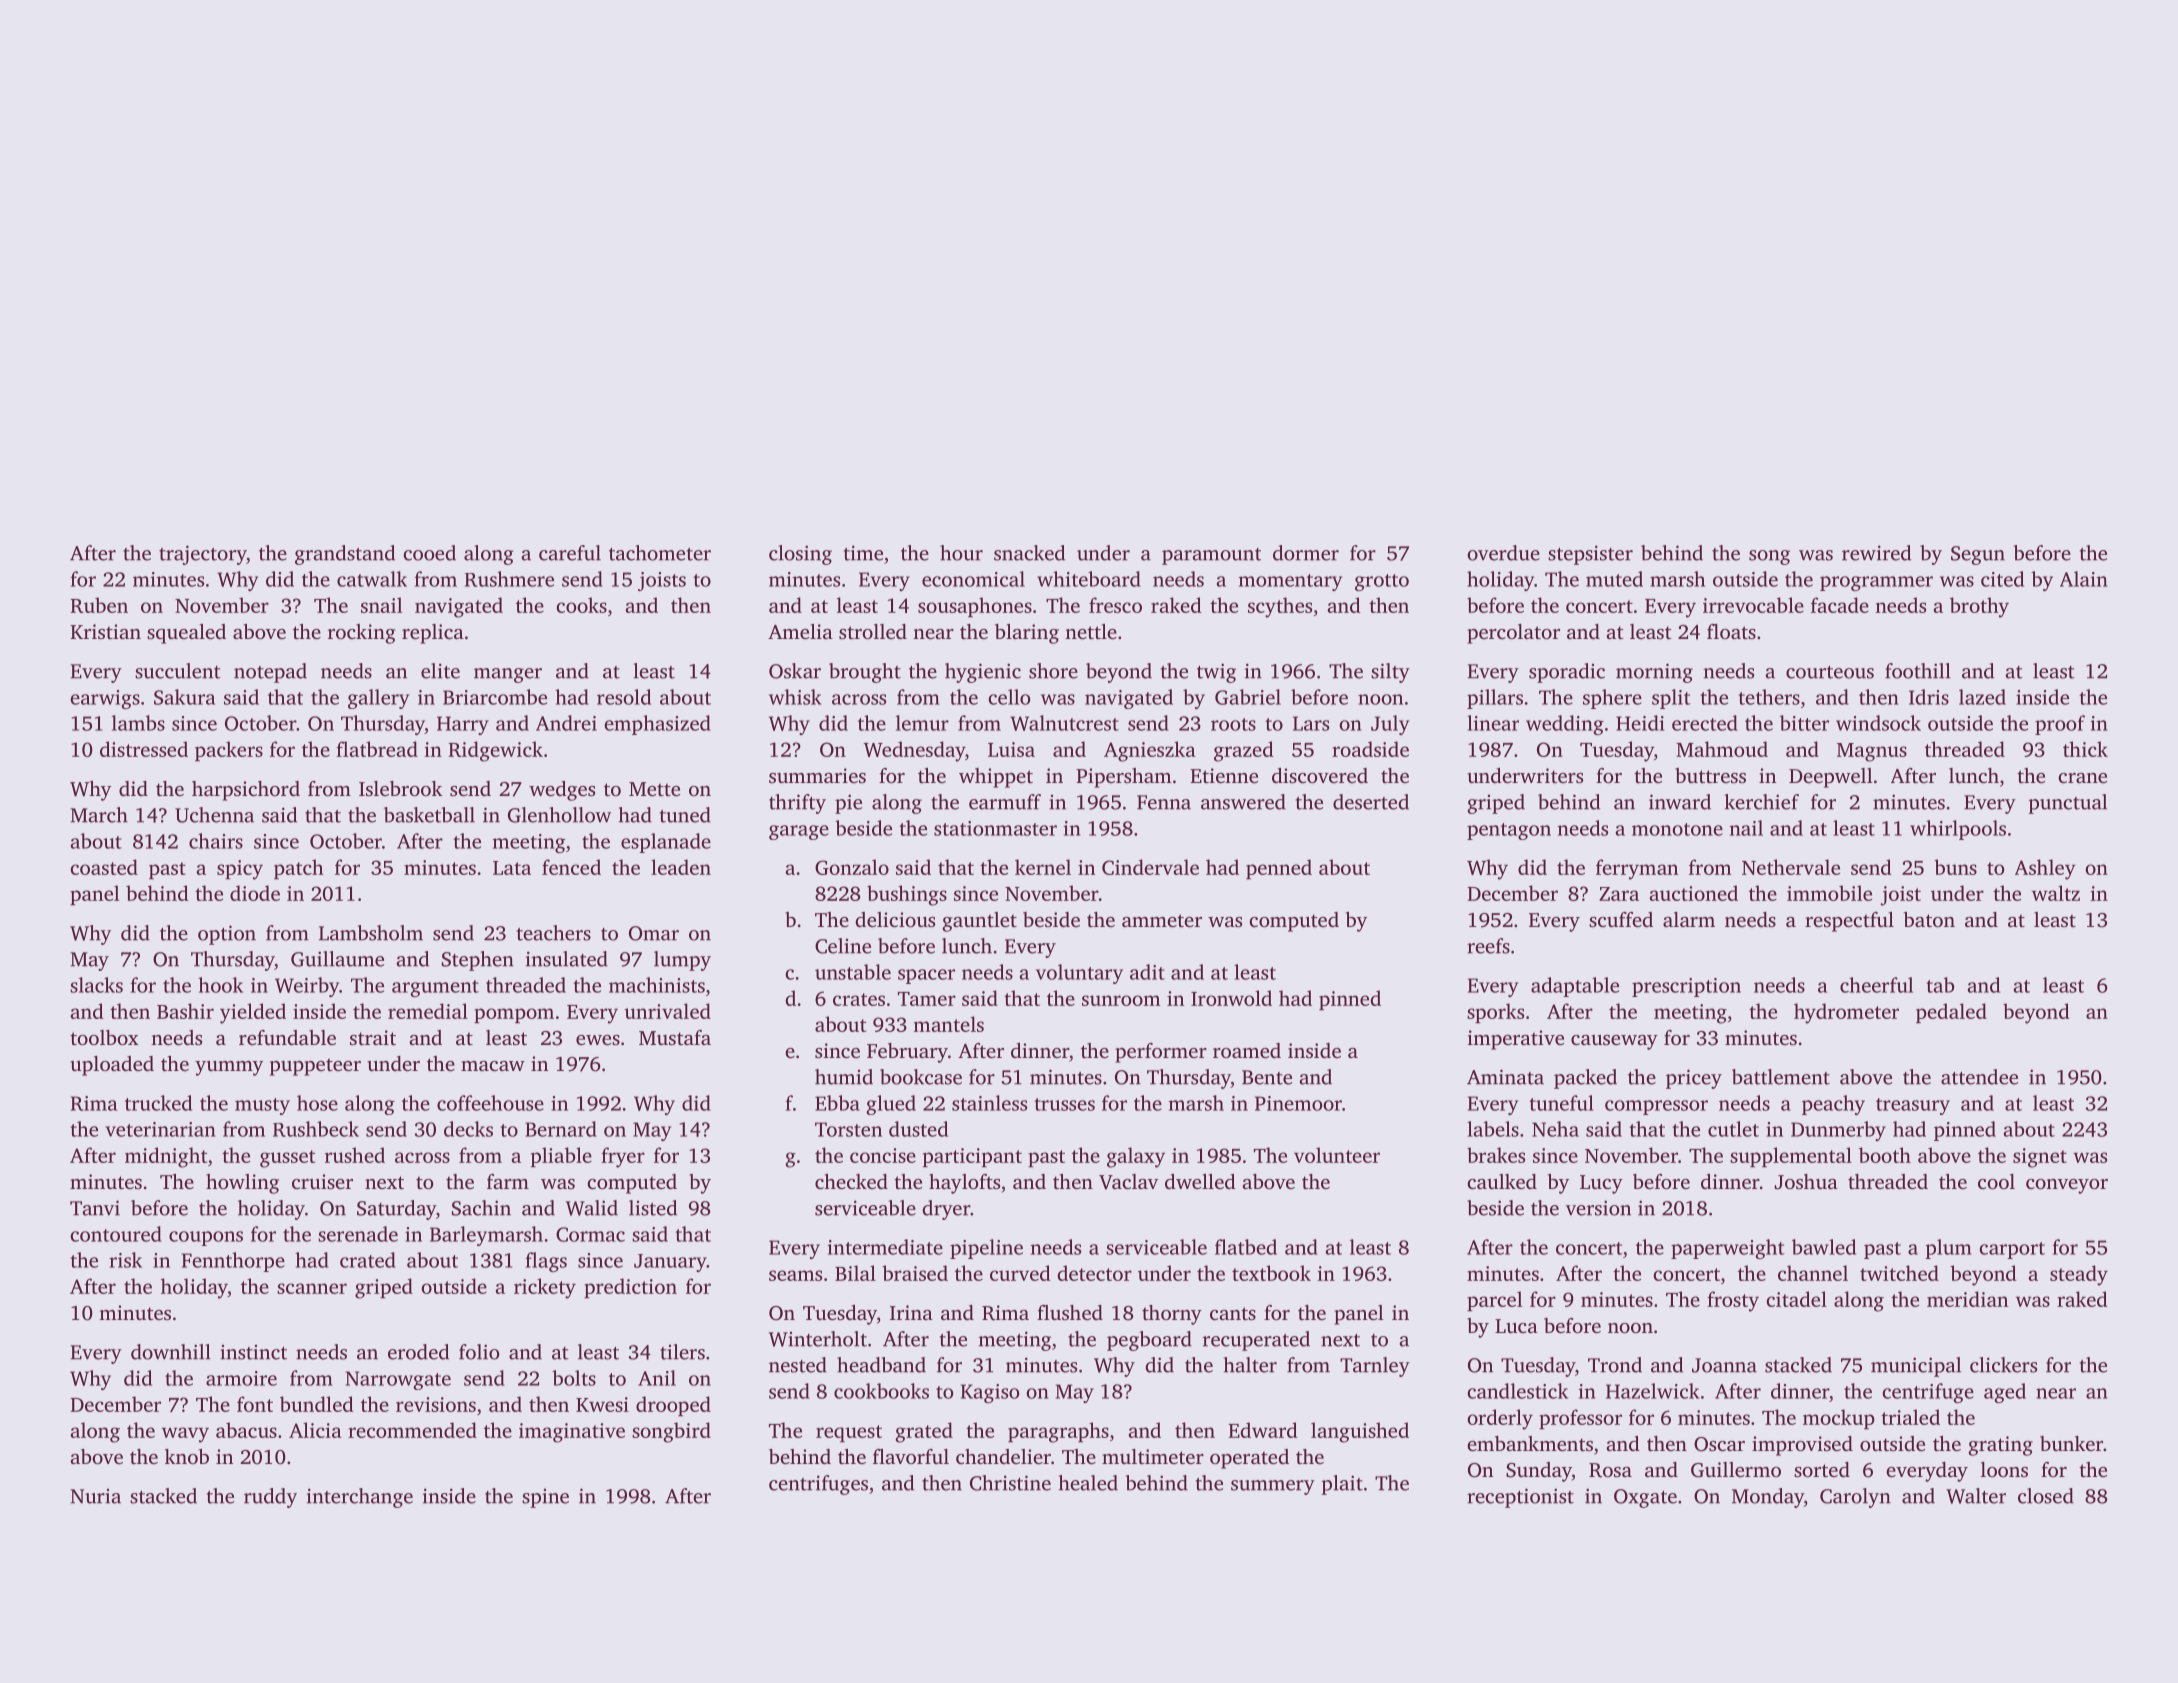 This screenshot has width=2178, height=1683. I want to click on Ashley, so click(2045, 869).
